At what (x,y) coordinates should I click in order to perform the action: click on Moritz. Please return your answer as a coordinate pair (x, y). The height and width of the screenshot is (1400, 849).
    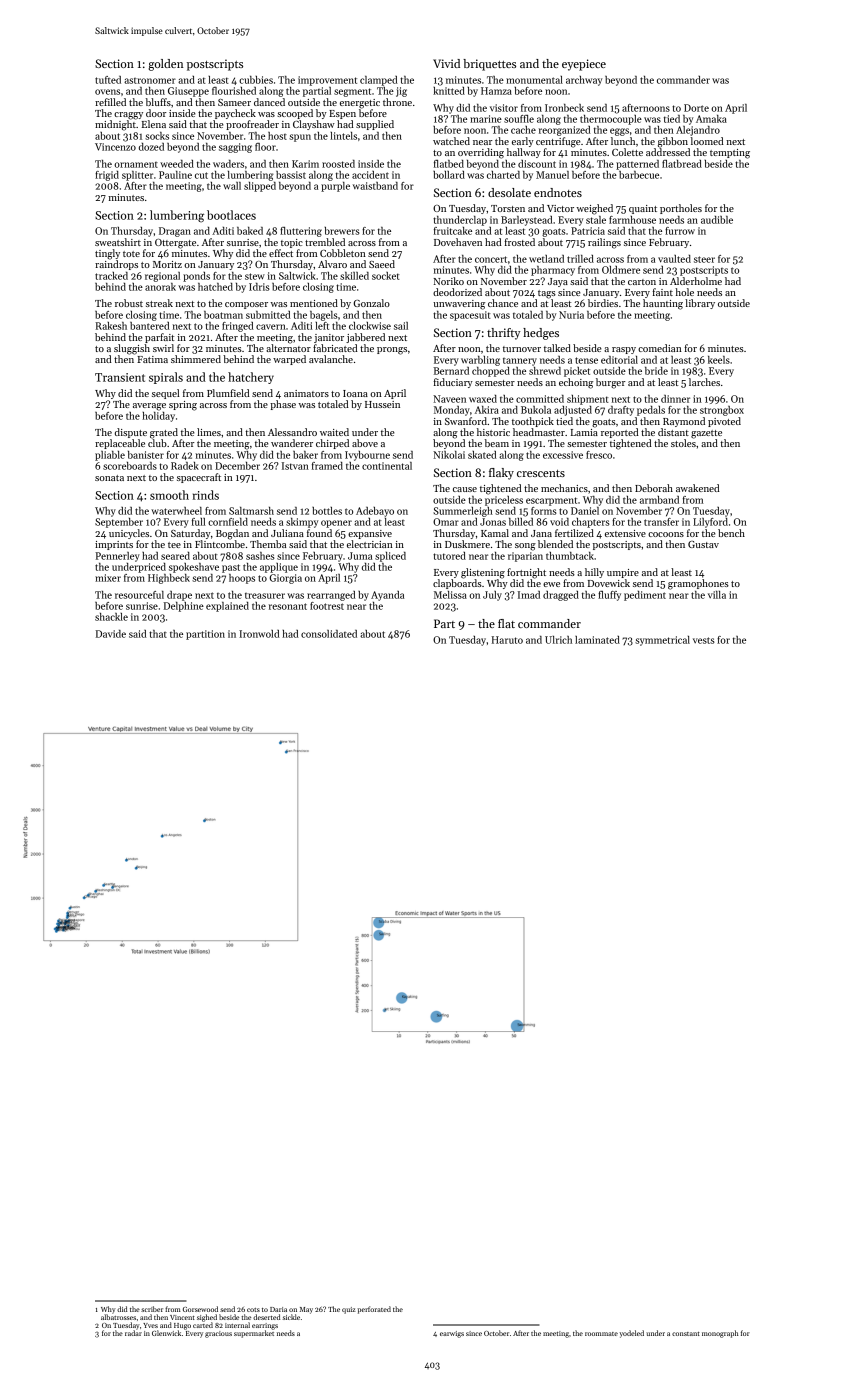
    Looking at the image, I should click on (167, 264).
